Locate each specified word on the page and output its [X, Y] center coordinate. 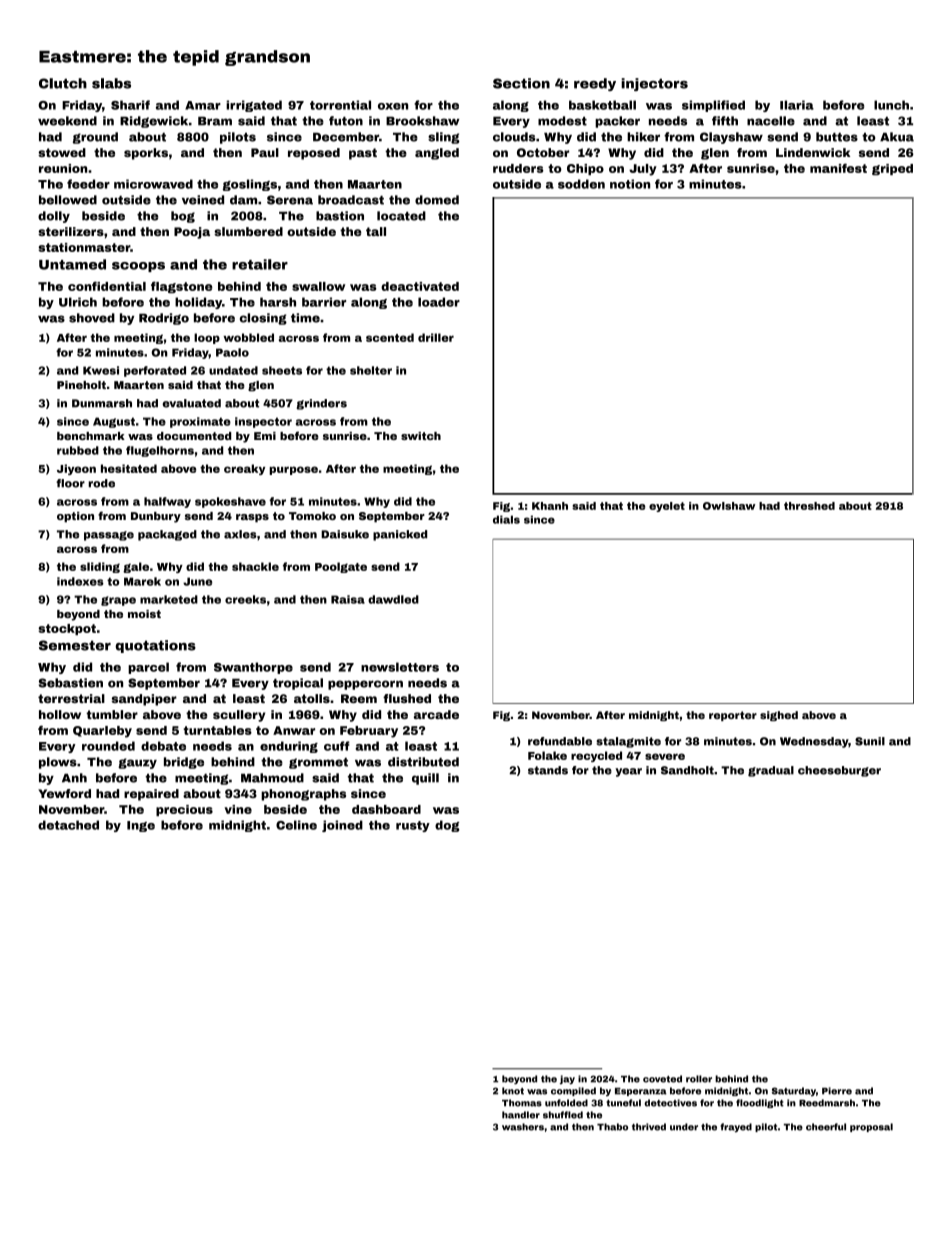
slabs [111, 83]
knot [513, 1091]
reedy [595, 84]
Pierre [837, 1091]
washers [523, 1127]
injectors [654, 84]
